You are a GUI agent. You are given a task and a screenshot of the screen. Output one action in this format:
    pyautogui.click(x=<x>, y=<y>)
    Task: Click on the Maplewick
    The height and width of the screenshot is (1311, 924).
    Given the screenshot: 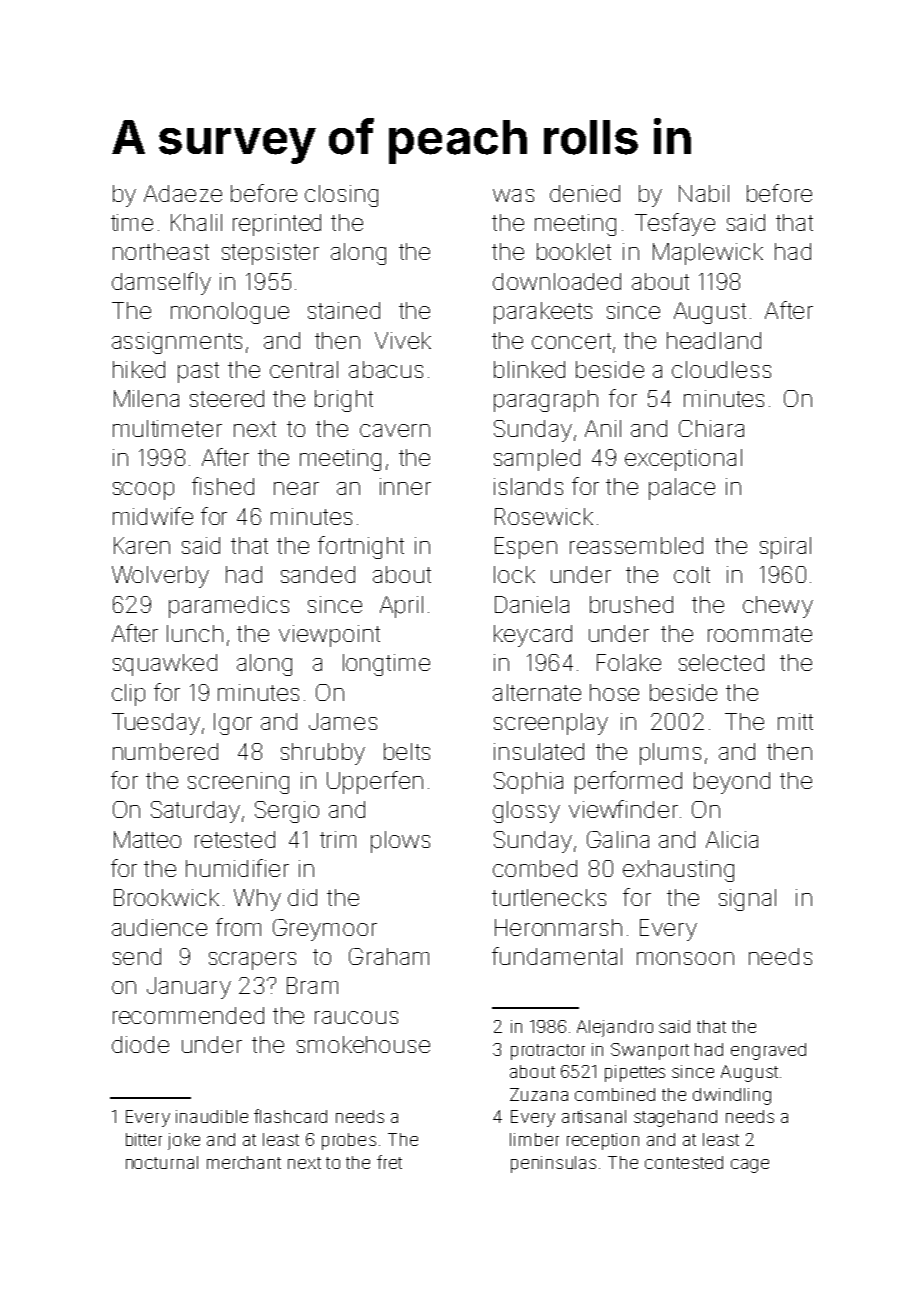 What is the action you would take?
    pyautogui.click(x=708, y=254)
